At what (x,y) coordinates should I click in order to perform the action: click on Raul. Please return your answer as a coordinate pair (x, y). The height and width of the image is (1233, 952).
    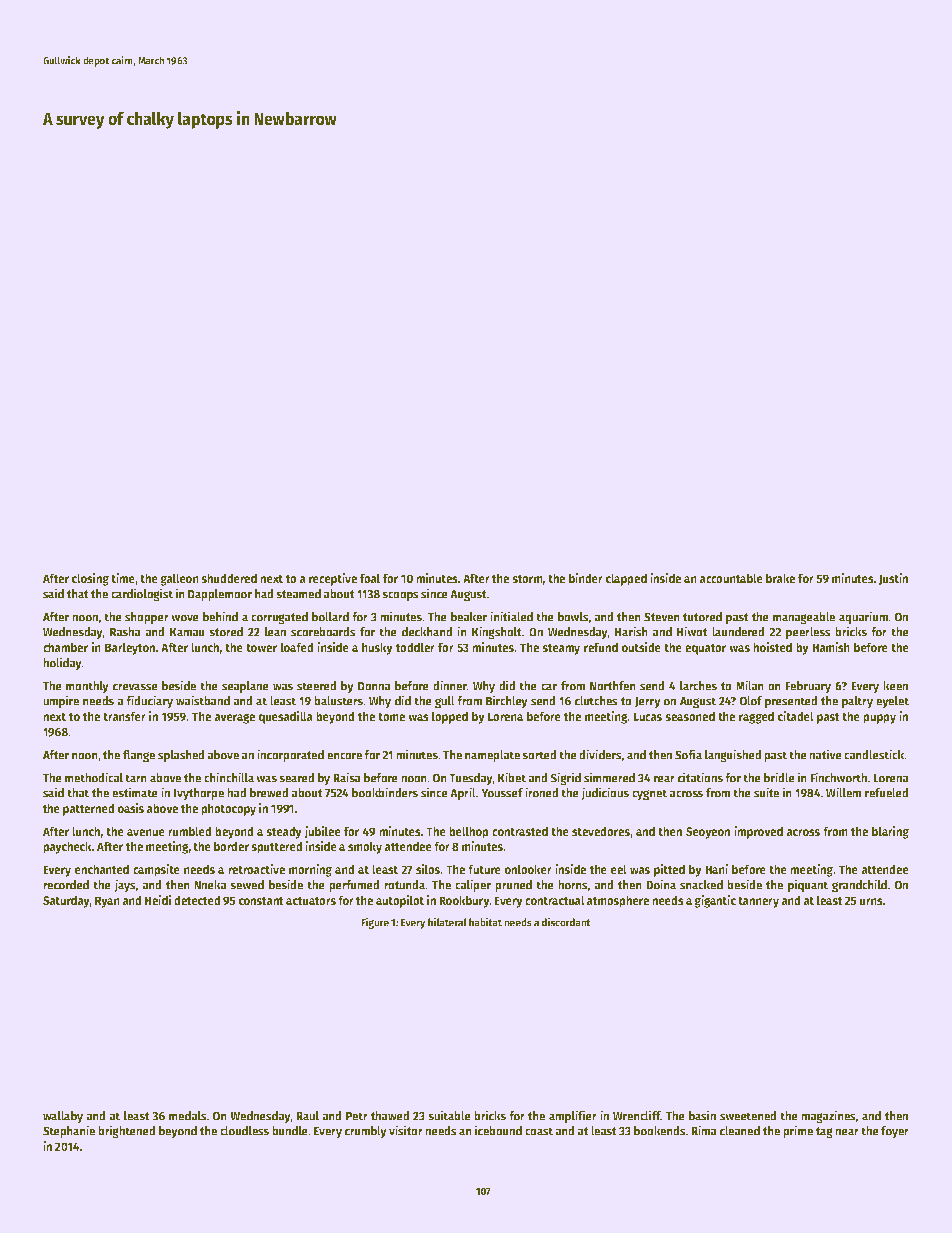
    Looking at the image, I should click on (307, 1116).
